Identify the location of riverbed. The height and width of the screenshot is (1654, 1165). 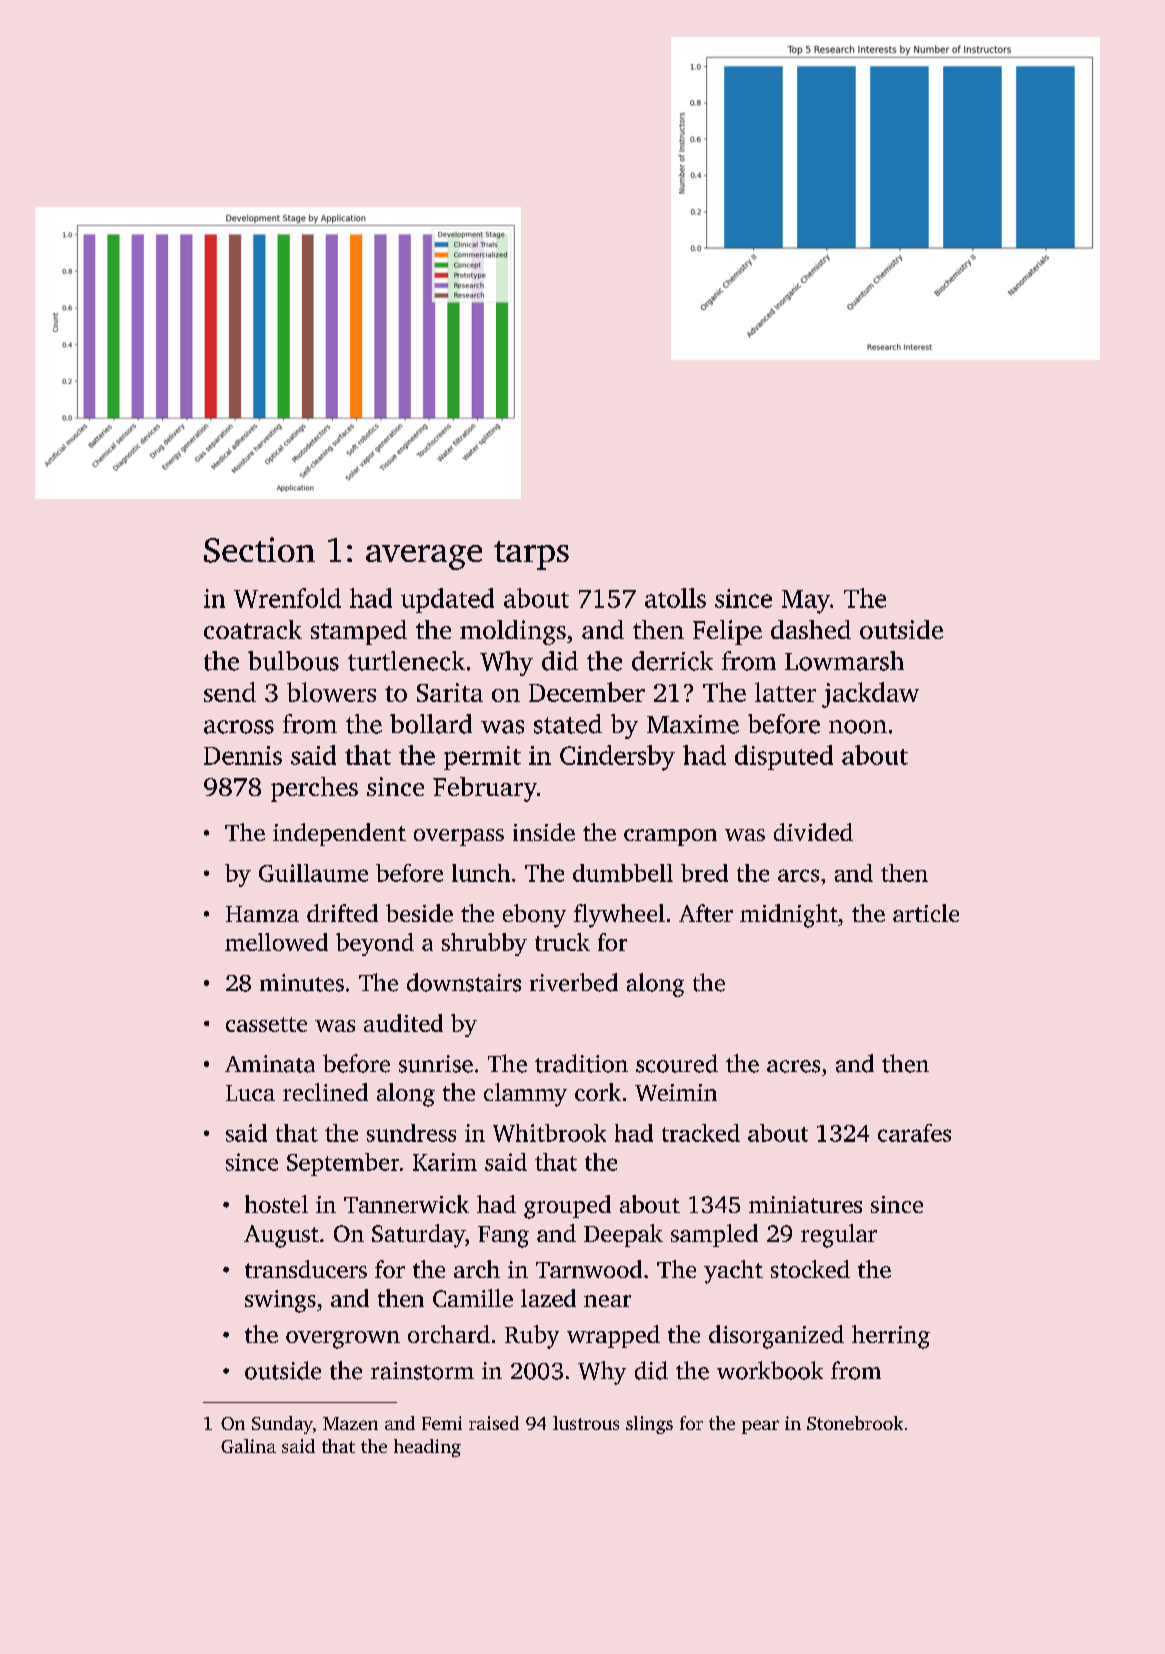
(574, 982).
